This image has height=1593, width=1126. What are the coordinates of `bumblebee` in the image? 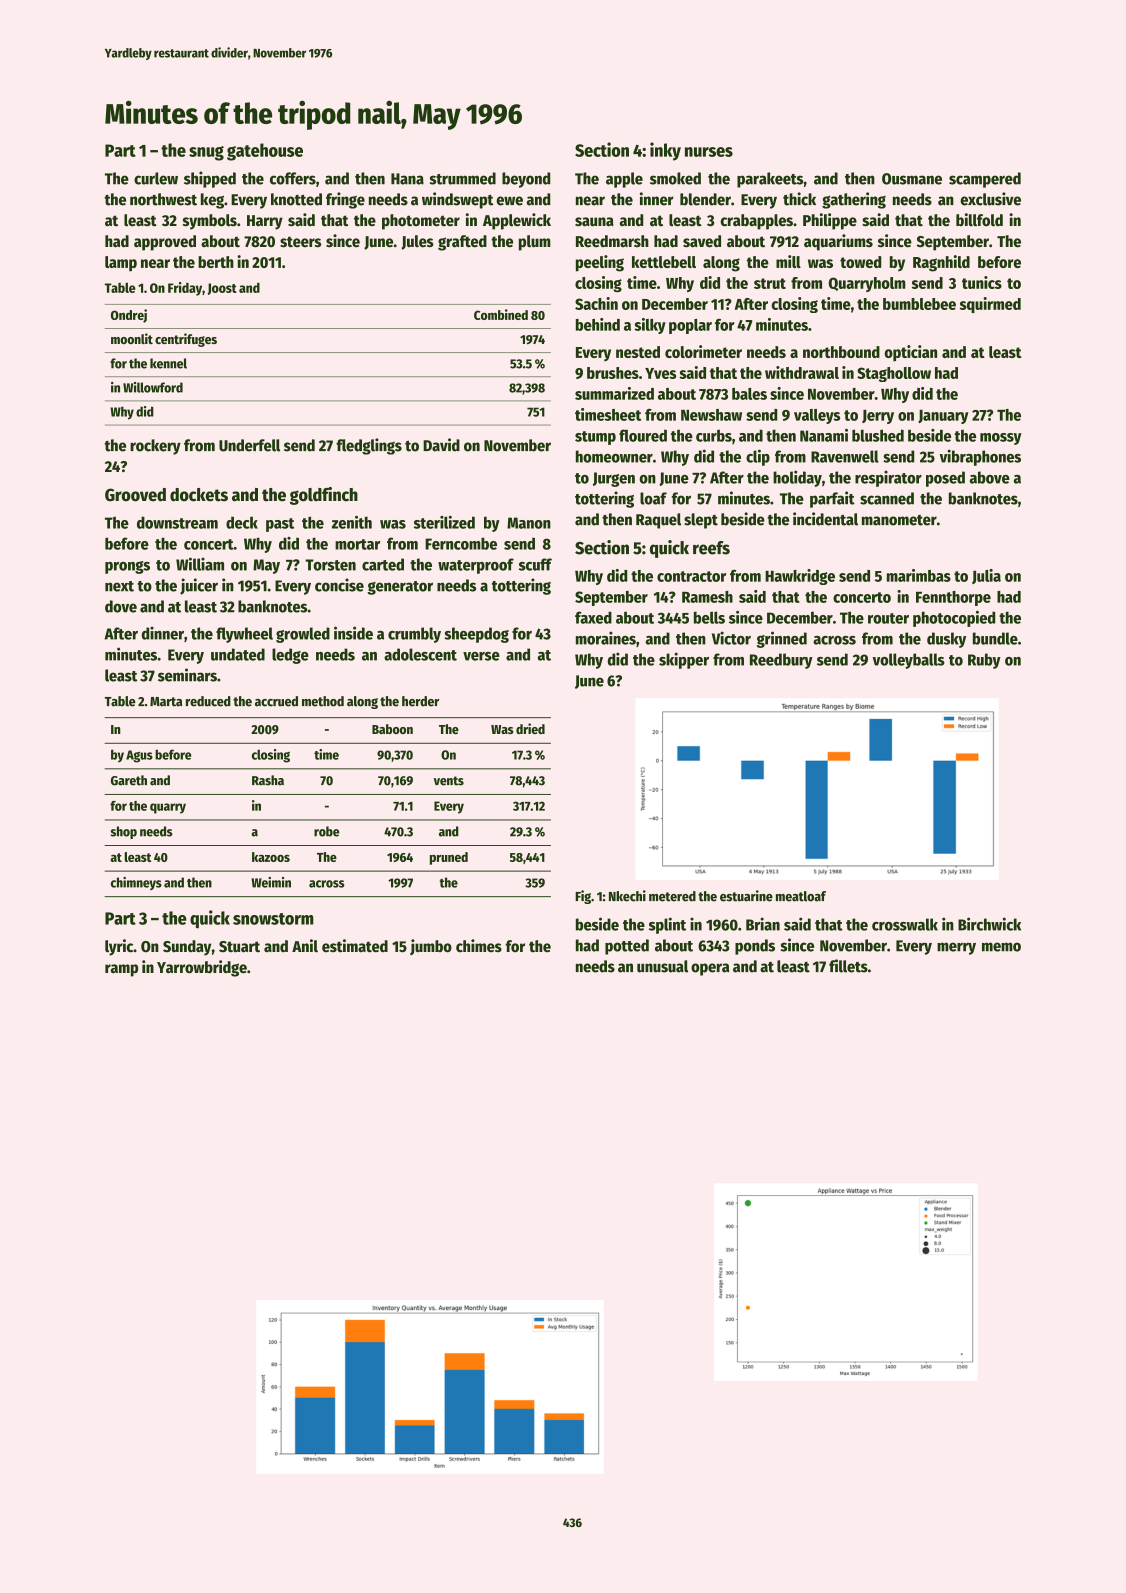 It's located at (919, 304).
